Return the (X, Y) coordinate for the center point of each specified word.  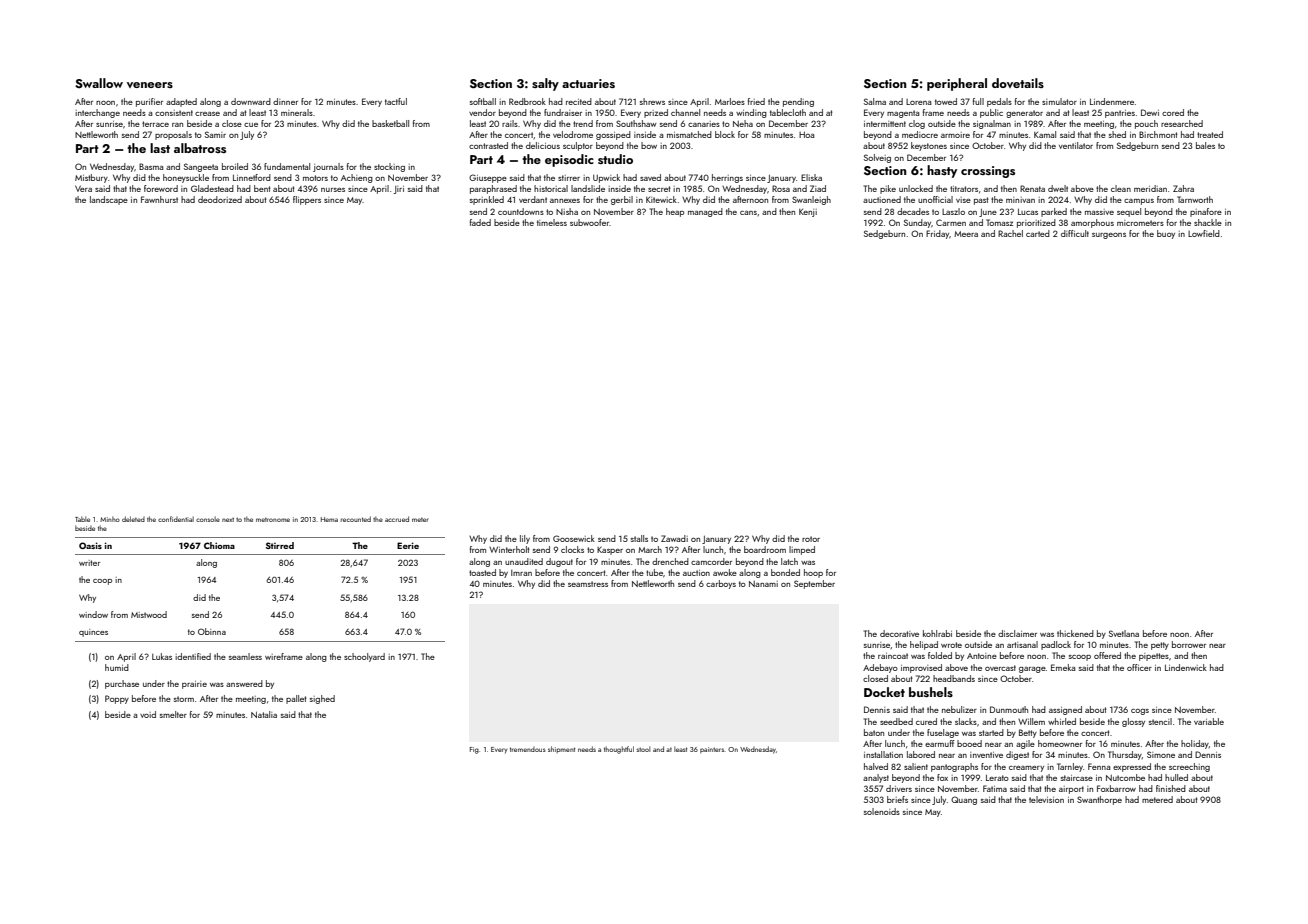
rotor (811, 539)
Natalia (264, 714)
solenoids (882, 811)
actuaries (588, 83)
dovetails (1018, 83)
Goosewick (574, 538)
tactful (396, 101)
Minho (110, 519)
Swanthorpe (1099, 800)
